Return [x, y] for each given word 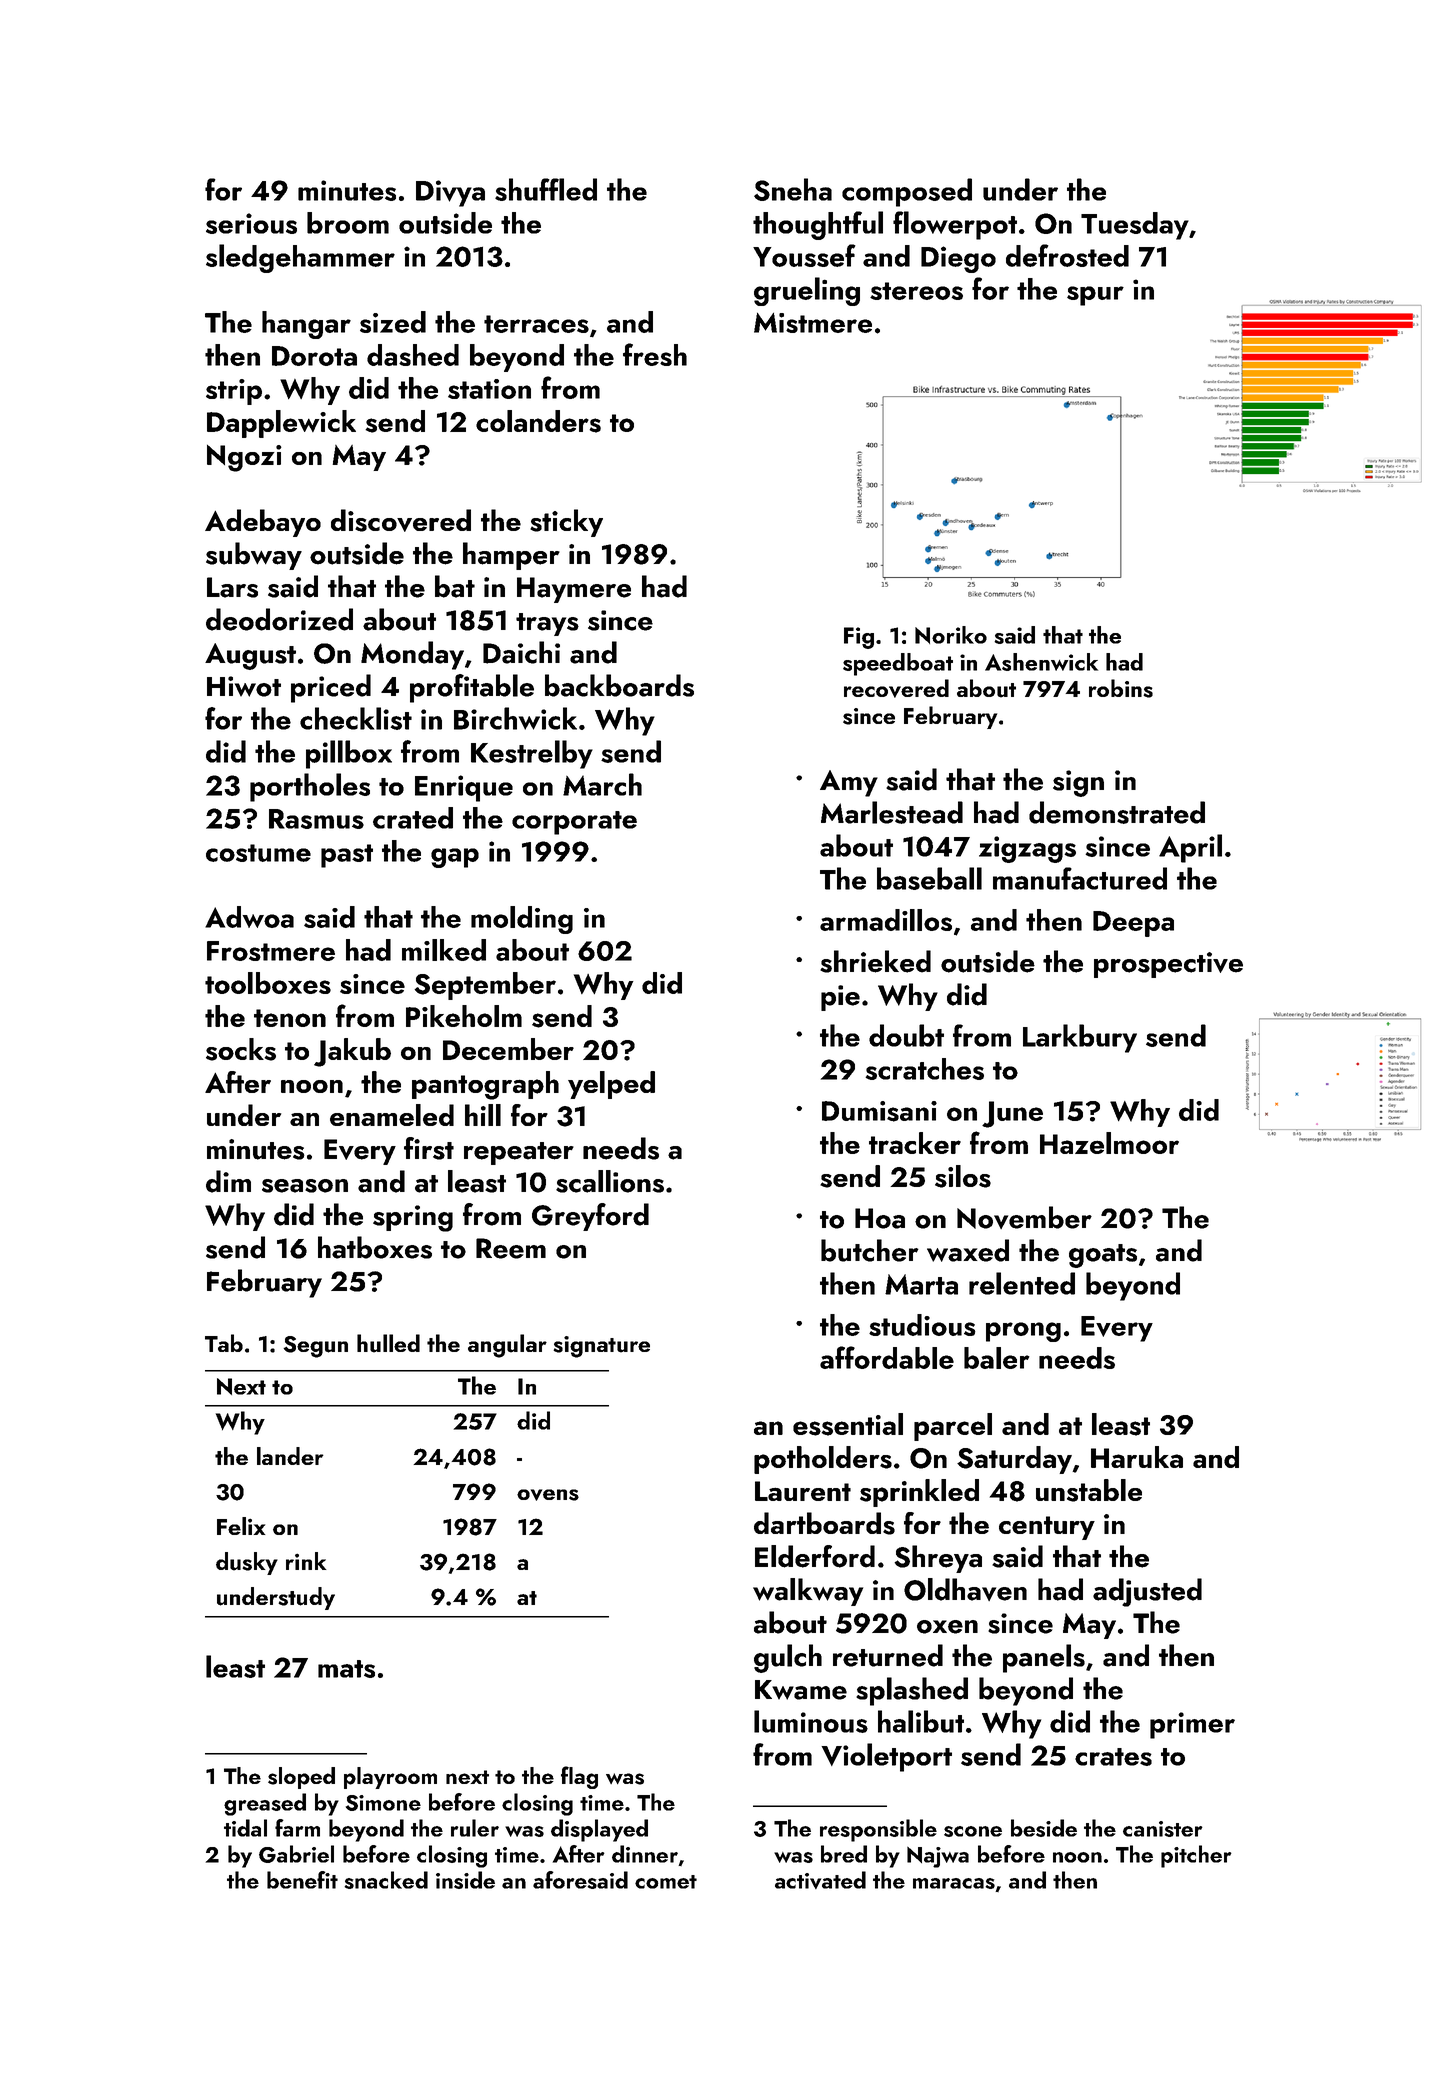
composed [907, 192]
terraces [536, 324]
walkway [808, 1592]
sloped [301, 1778]
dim [228, 1181]
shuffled [546, 189]
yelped [611, 1085]
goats [1103, 1256]
